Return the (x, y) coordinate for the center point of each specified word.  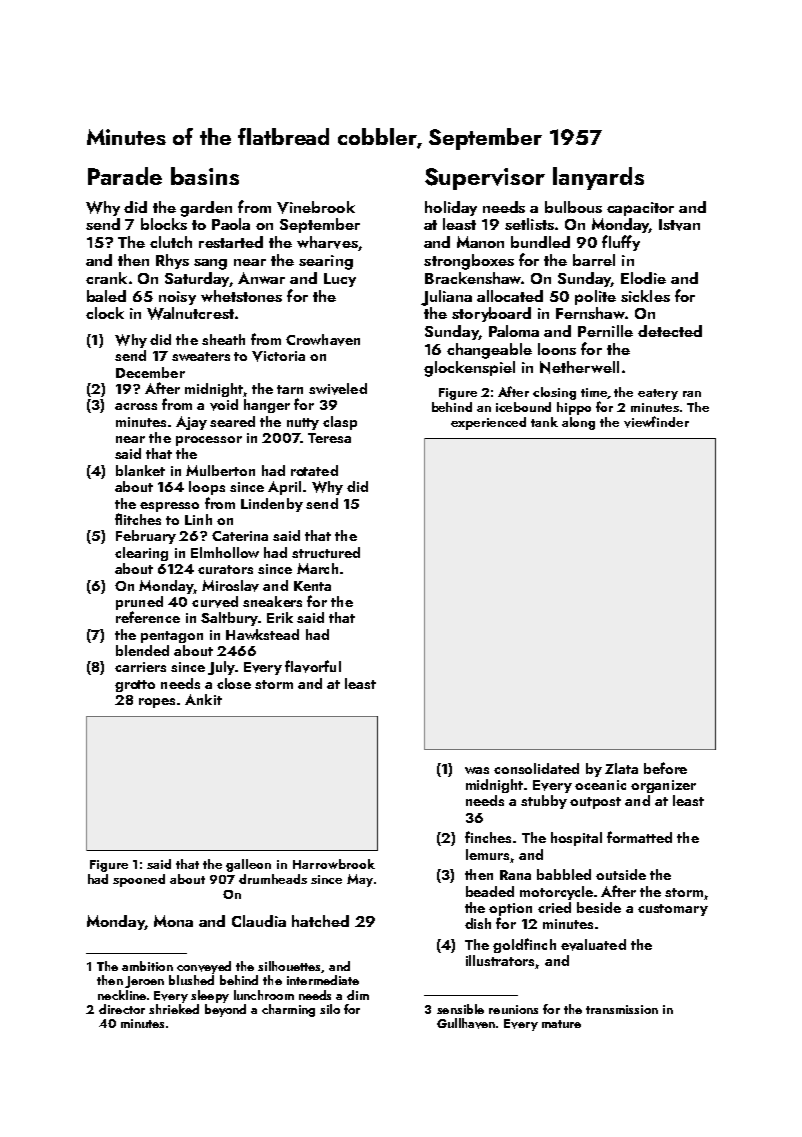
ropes (157, 703)
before (665, 768)
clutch (171, 242)
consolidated (536, 768)
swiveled (338, 389)
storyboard (491, 314)
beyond (225, 1010)
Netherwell (579, 367)
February (146, 537)
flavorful (313, 666)
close (234, 683)
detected (670, 331)
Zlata (621, 768)
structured (326, 552)
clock (105, 313)
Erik (280, 617)
